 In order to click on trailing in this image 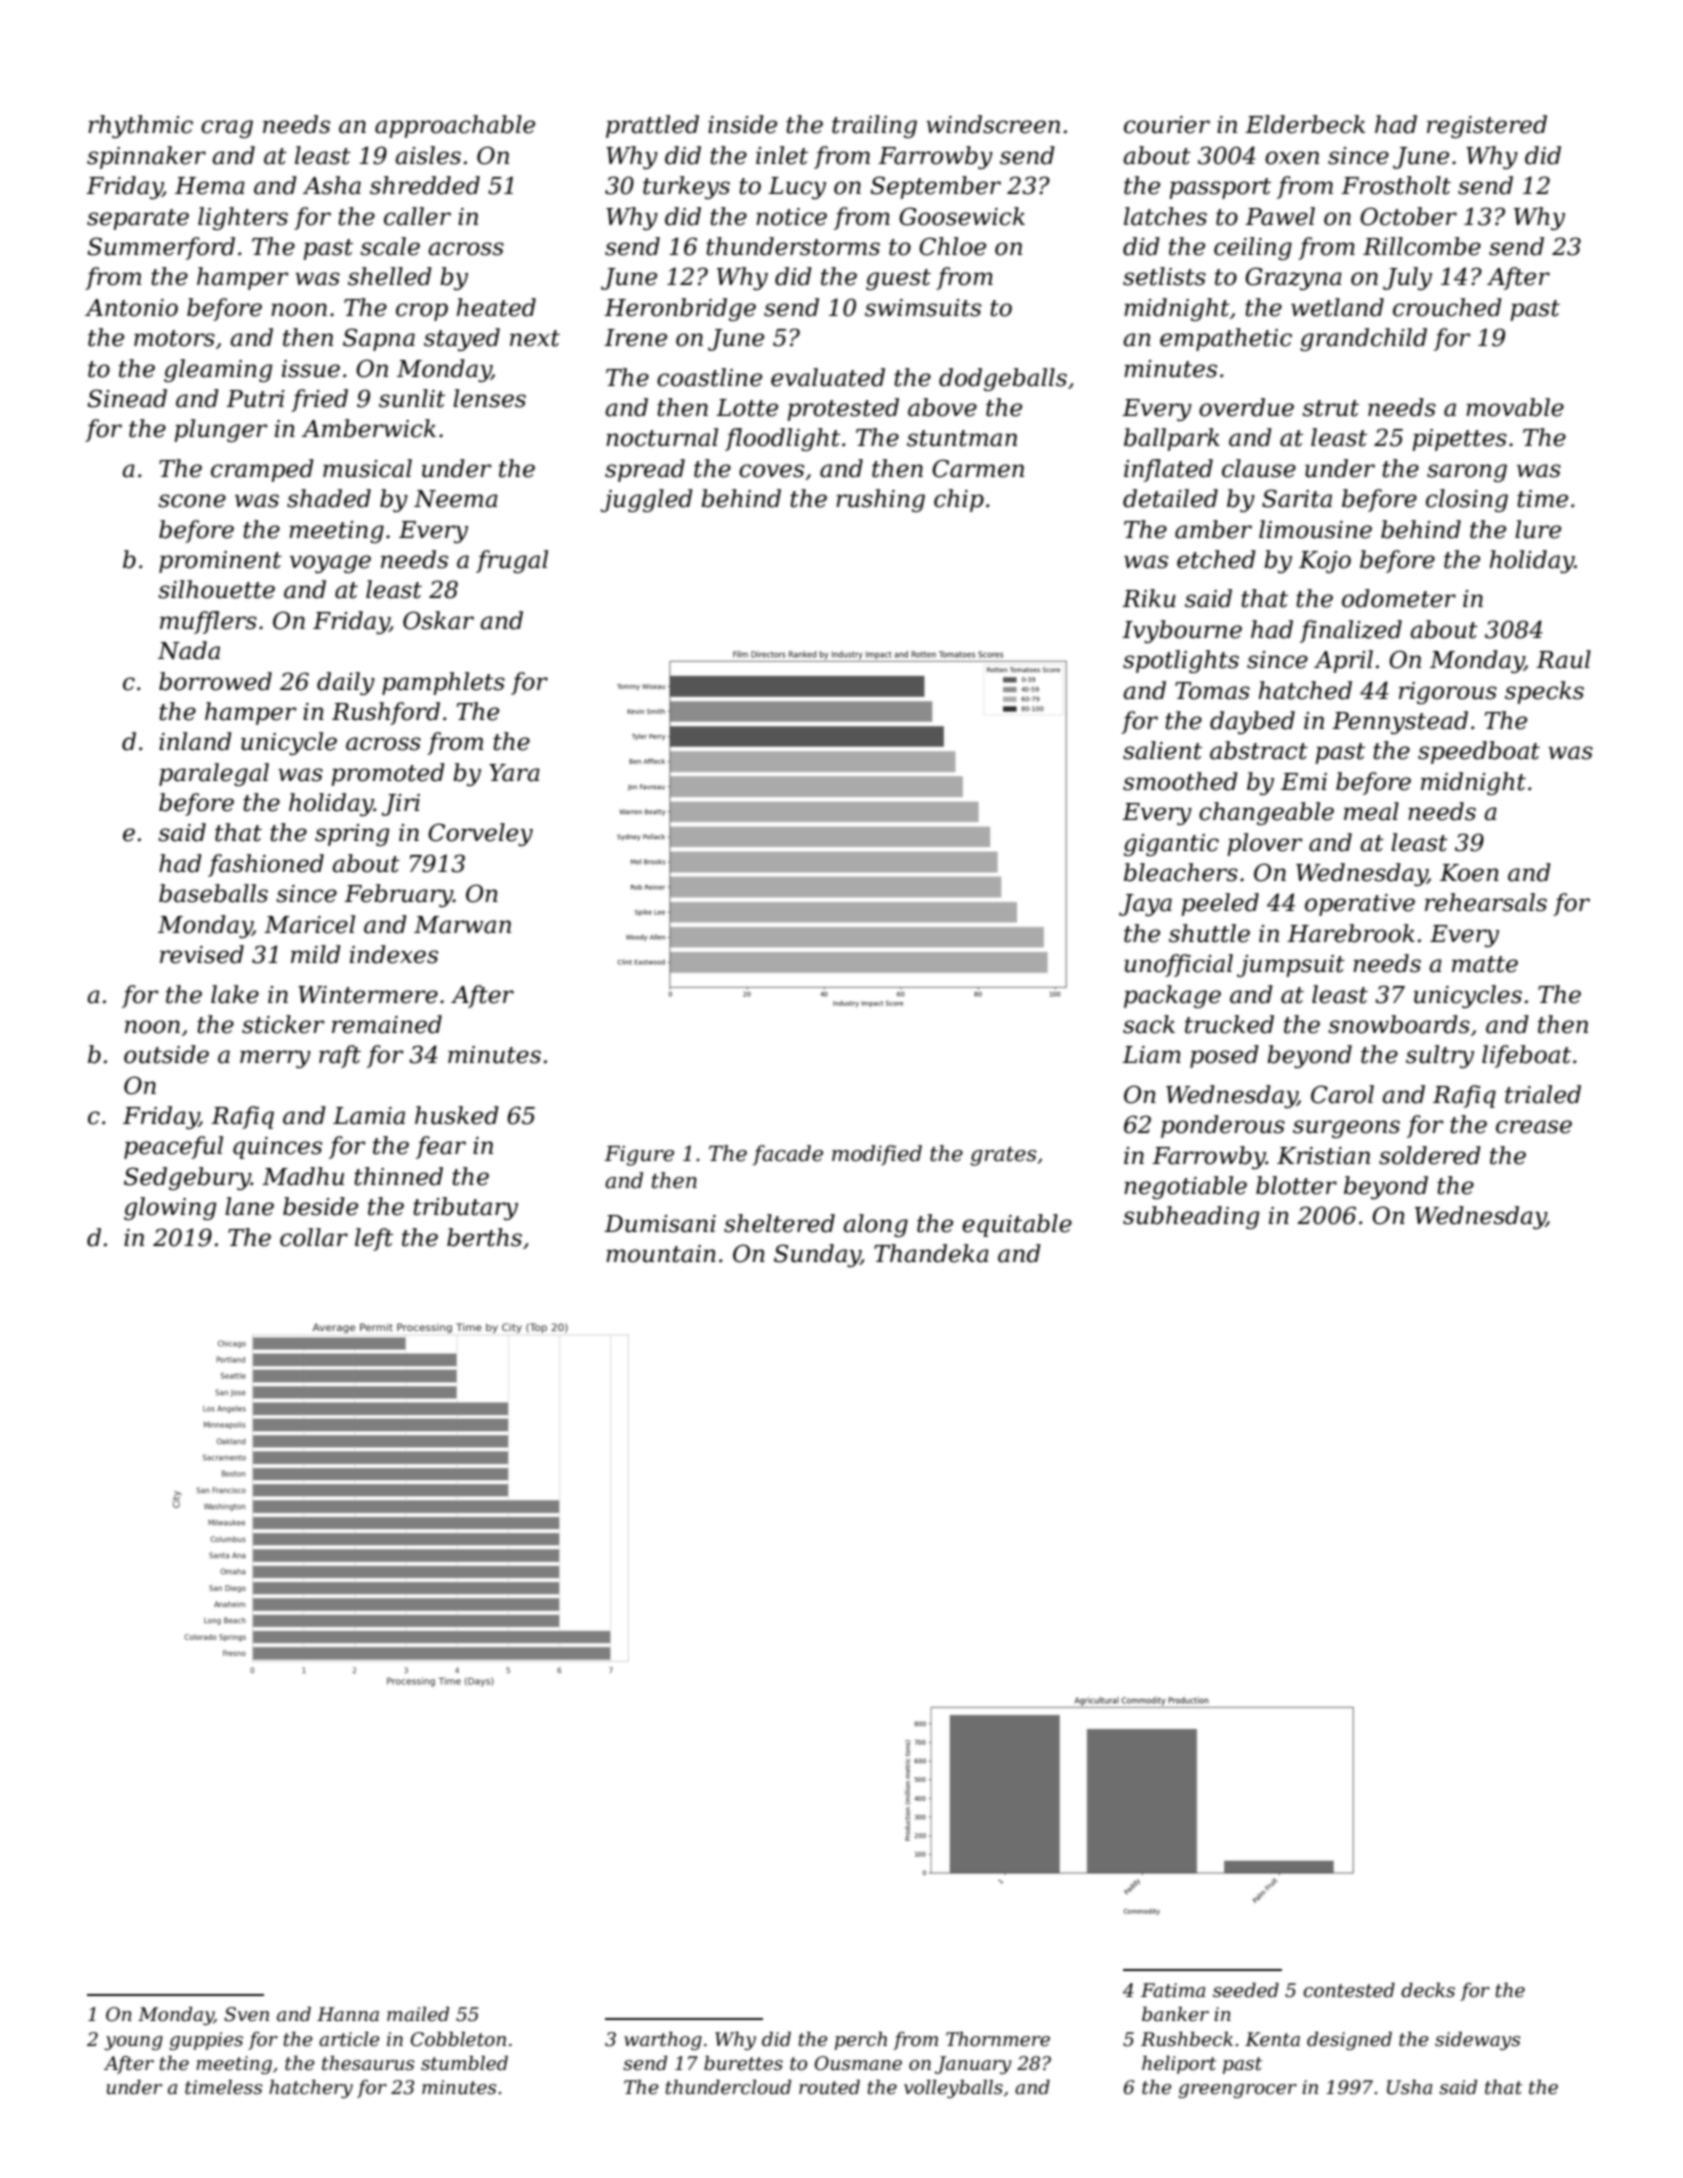, I will do `click(874, 126)`.
